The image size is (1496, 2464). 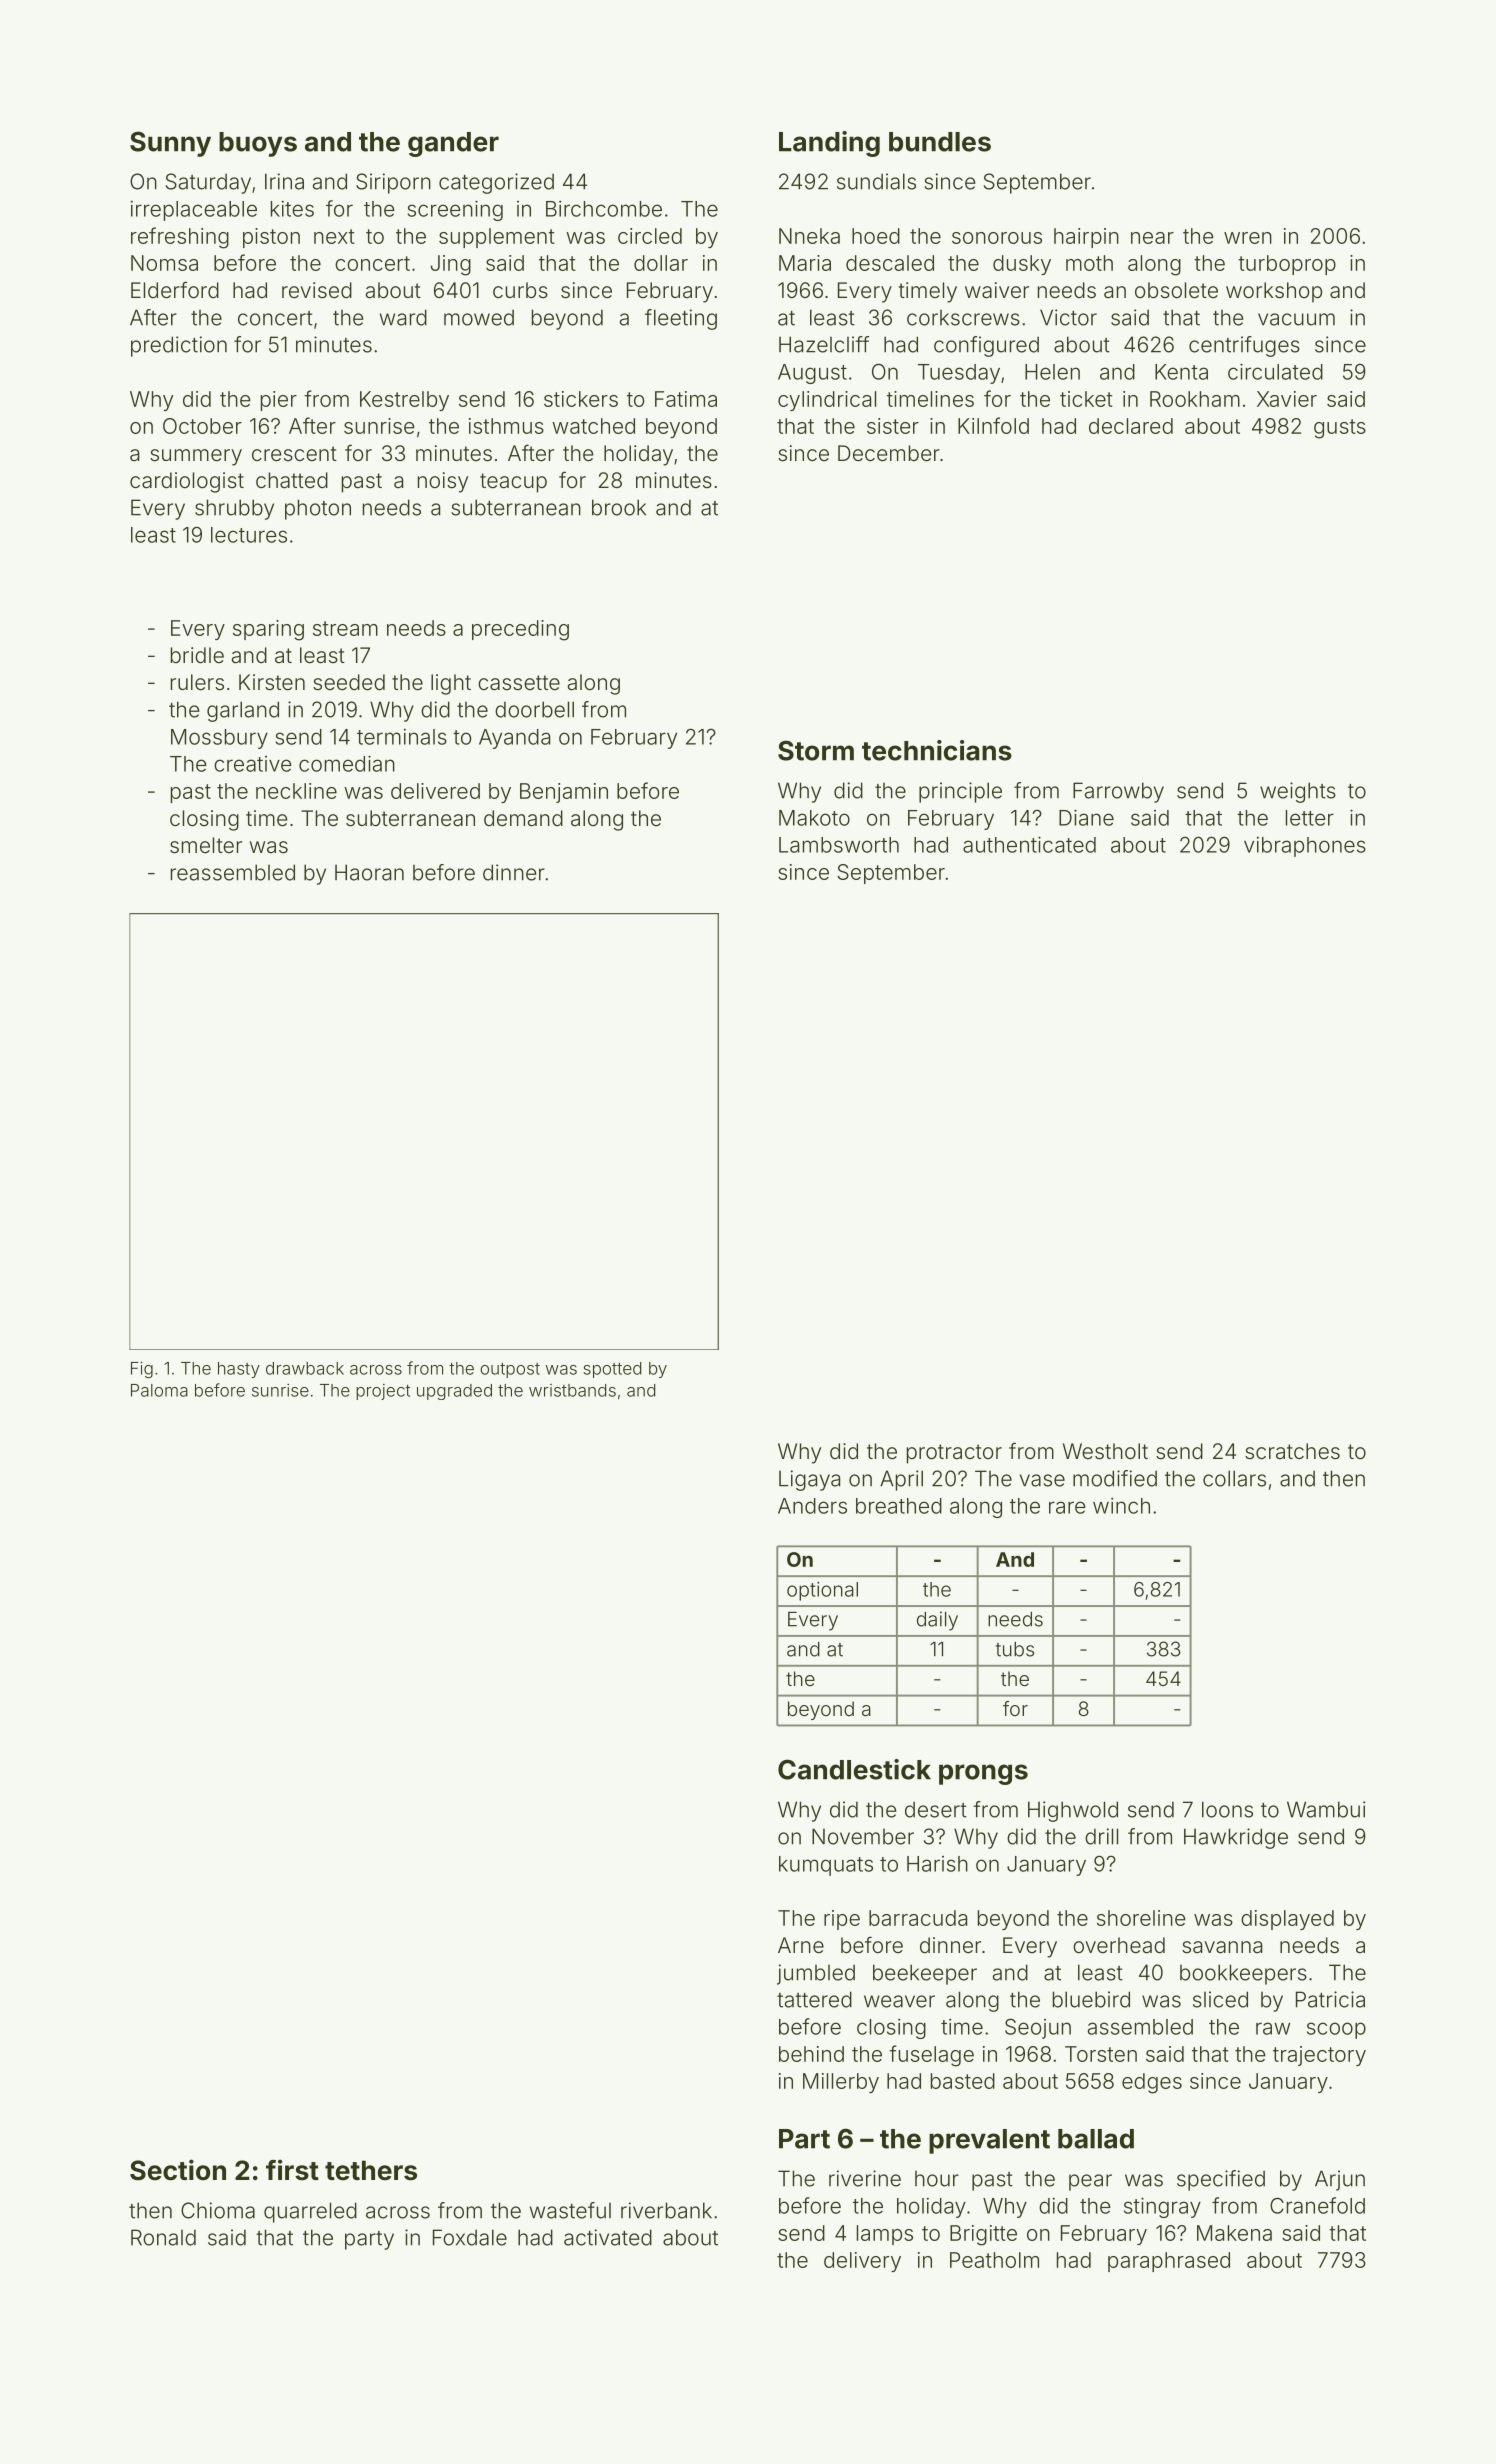 I want to click on paraphrased, so click(x=1169, y=2262).
